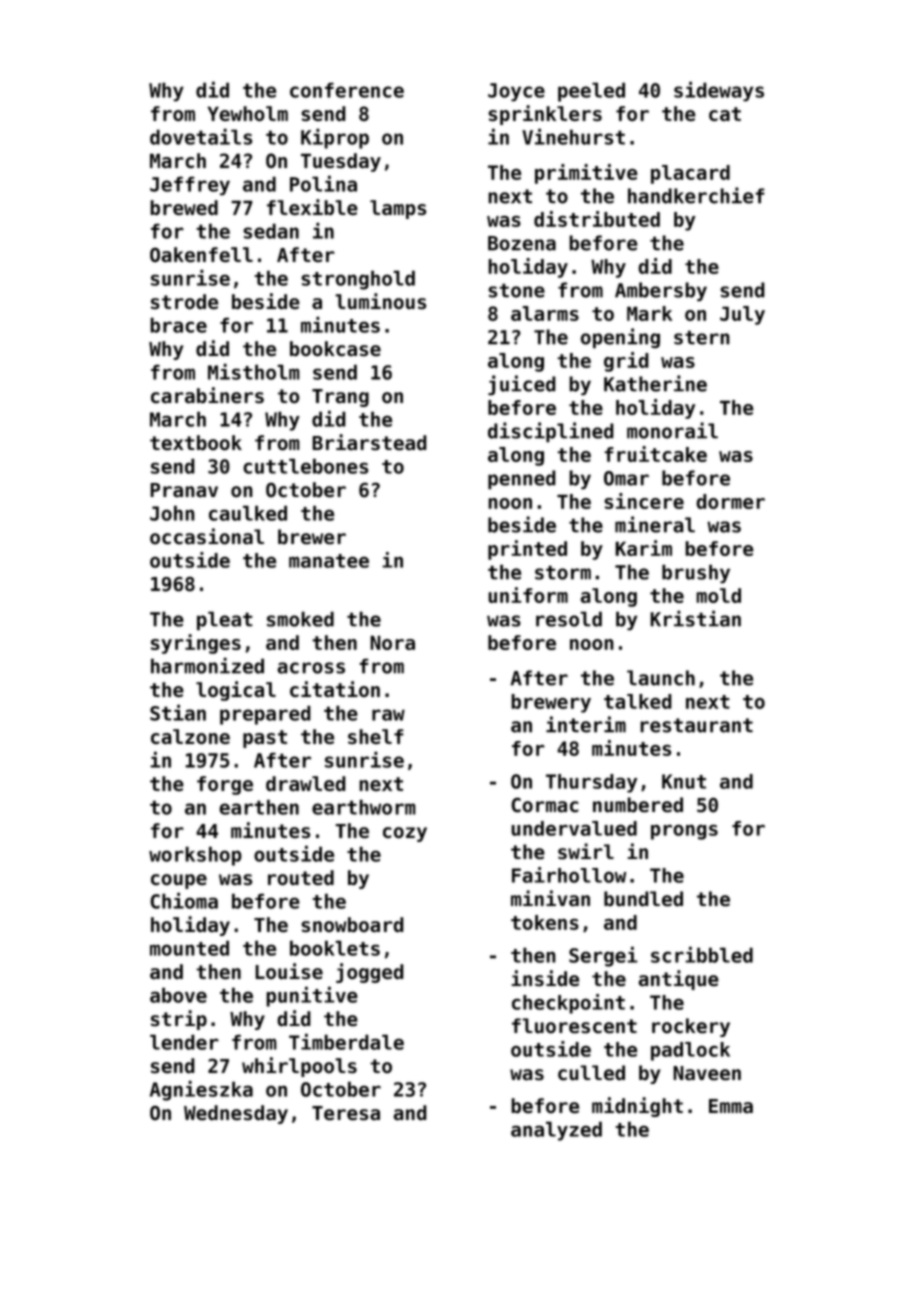 This image has height=1311, width=924. I want to click on Yewholm, so click(247, 114).
